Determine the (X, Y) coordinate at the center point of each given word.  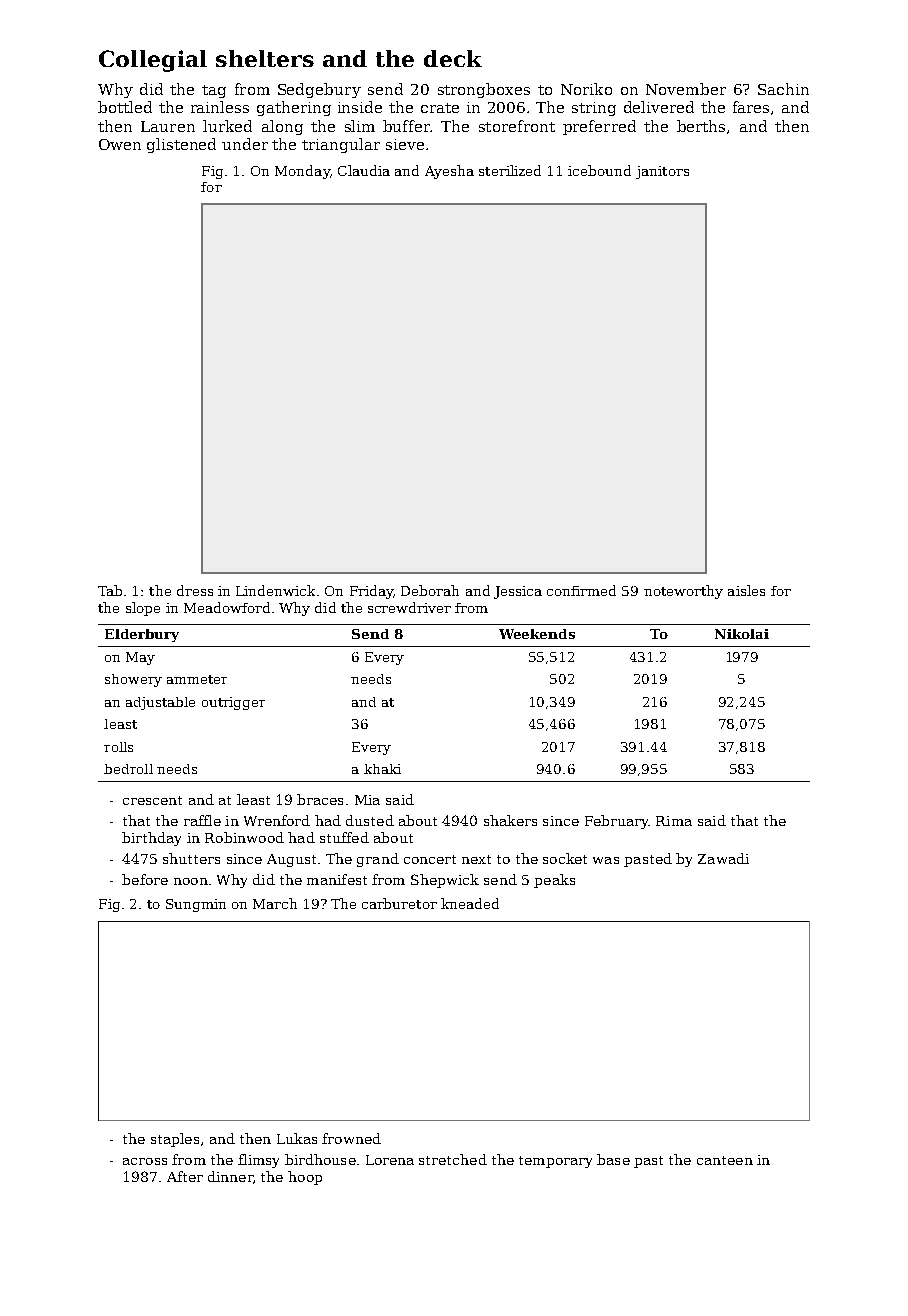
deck (453, 58)
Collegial (153, 61)
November (686, 89)
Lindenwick (275, 590)
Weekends (537, 634)
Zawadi (723, 858)
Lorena (390, 1160)
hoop (305, 1178)
